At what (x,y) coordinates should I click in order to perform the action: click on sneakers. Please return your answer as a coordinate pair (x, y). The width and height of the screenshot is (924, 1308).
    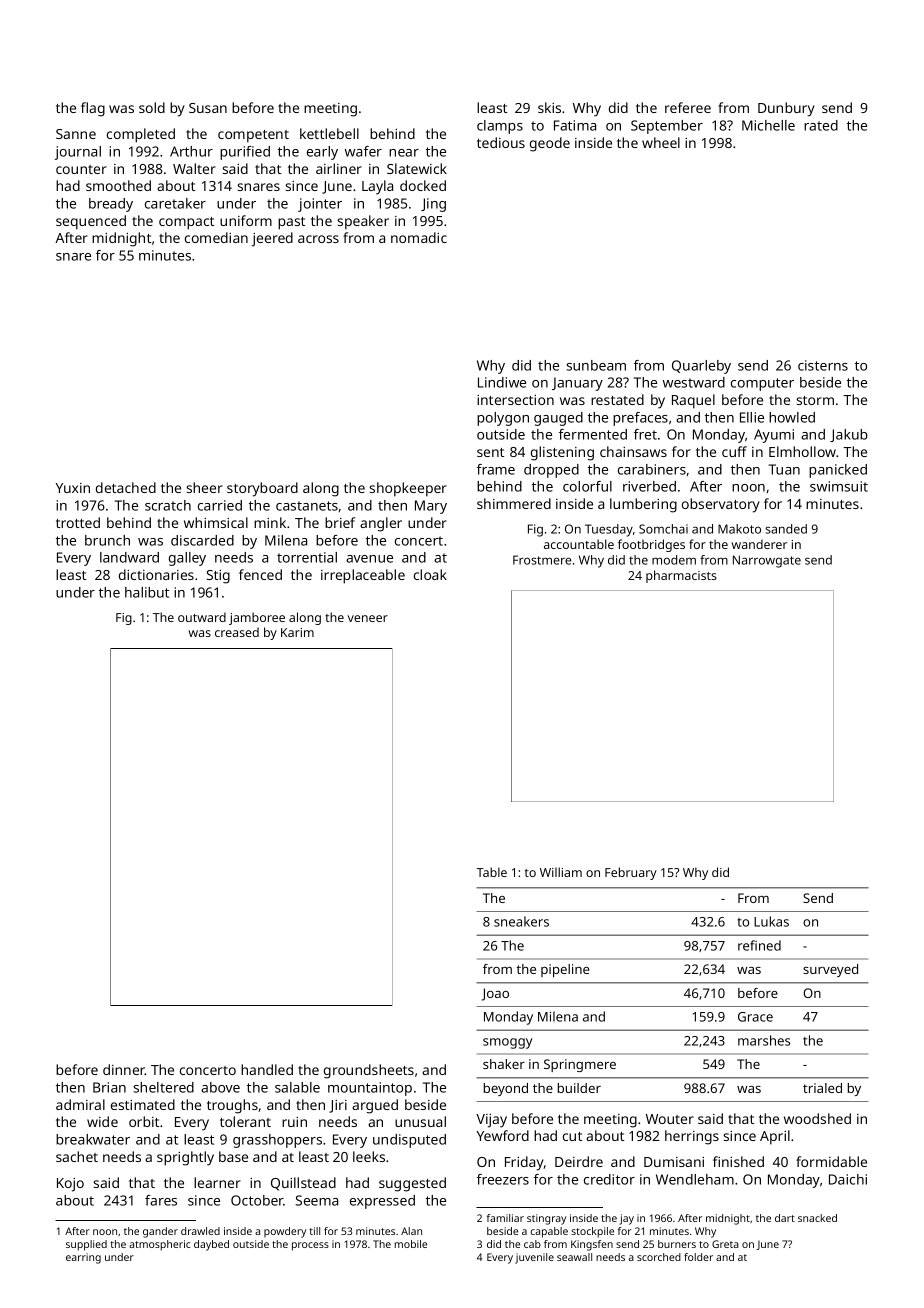
    Looking at the image, I should click on (521, 921).
